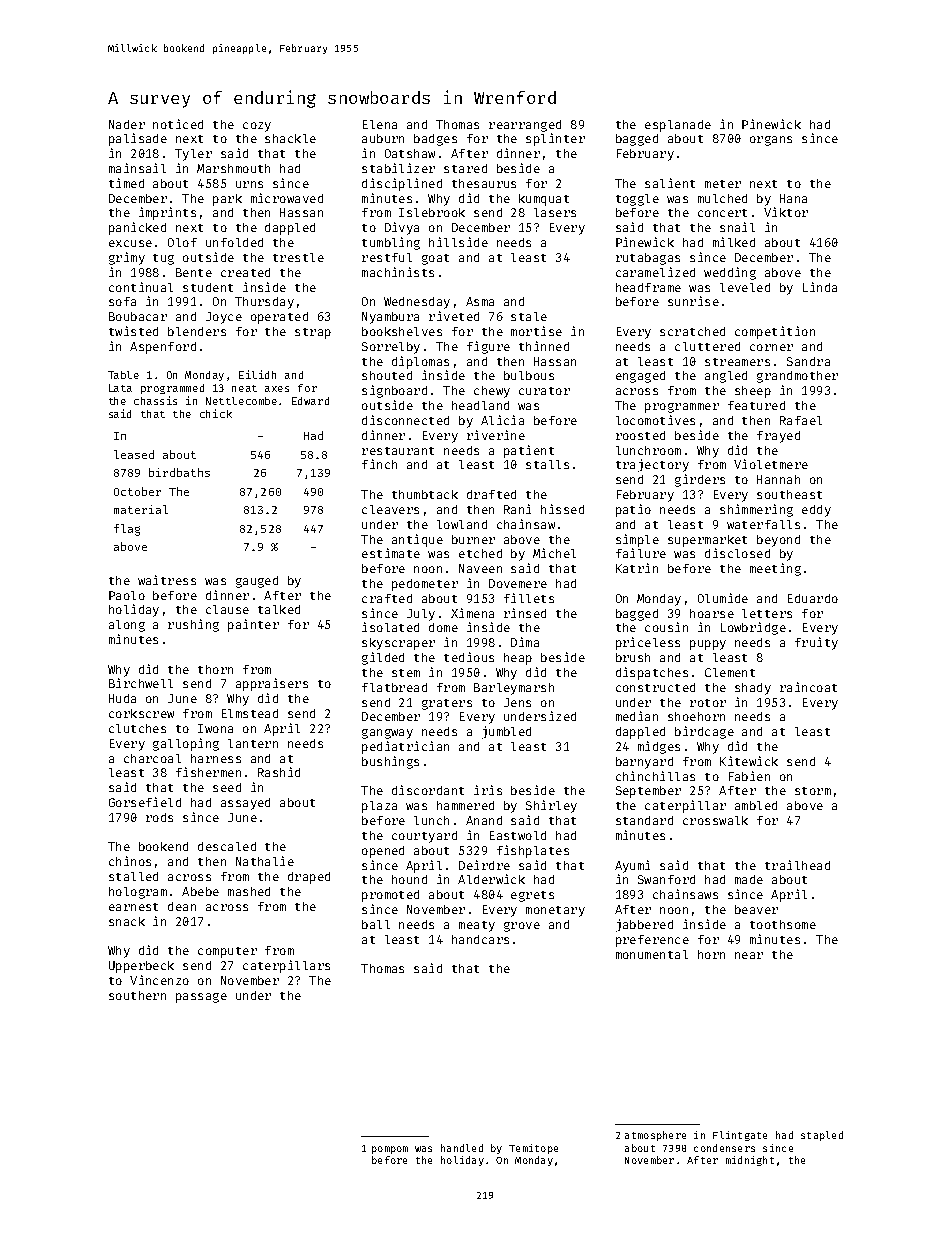 The image size is (952, 1233). Describe the element at coordinates (652, 465) in the page. I see `trajectory` at that location.
